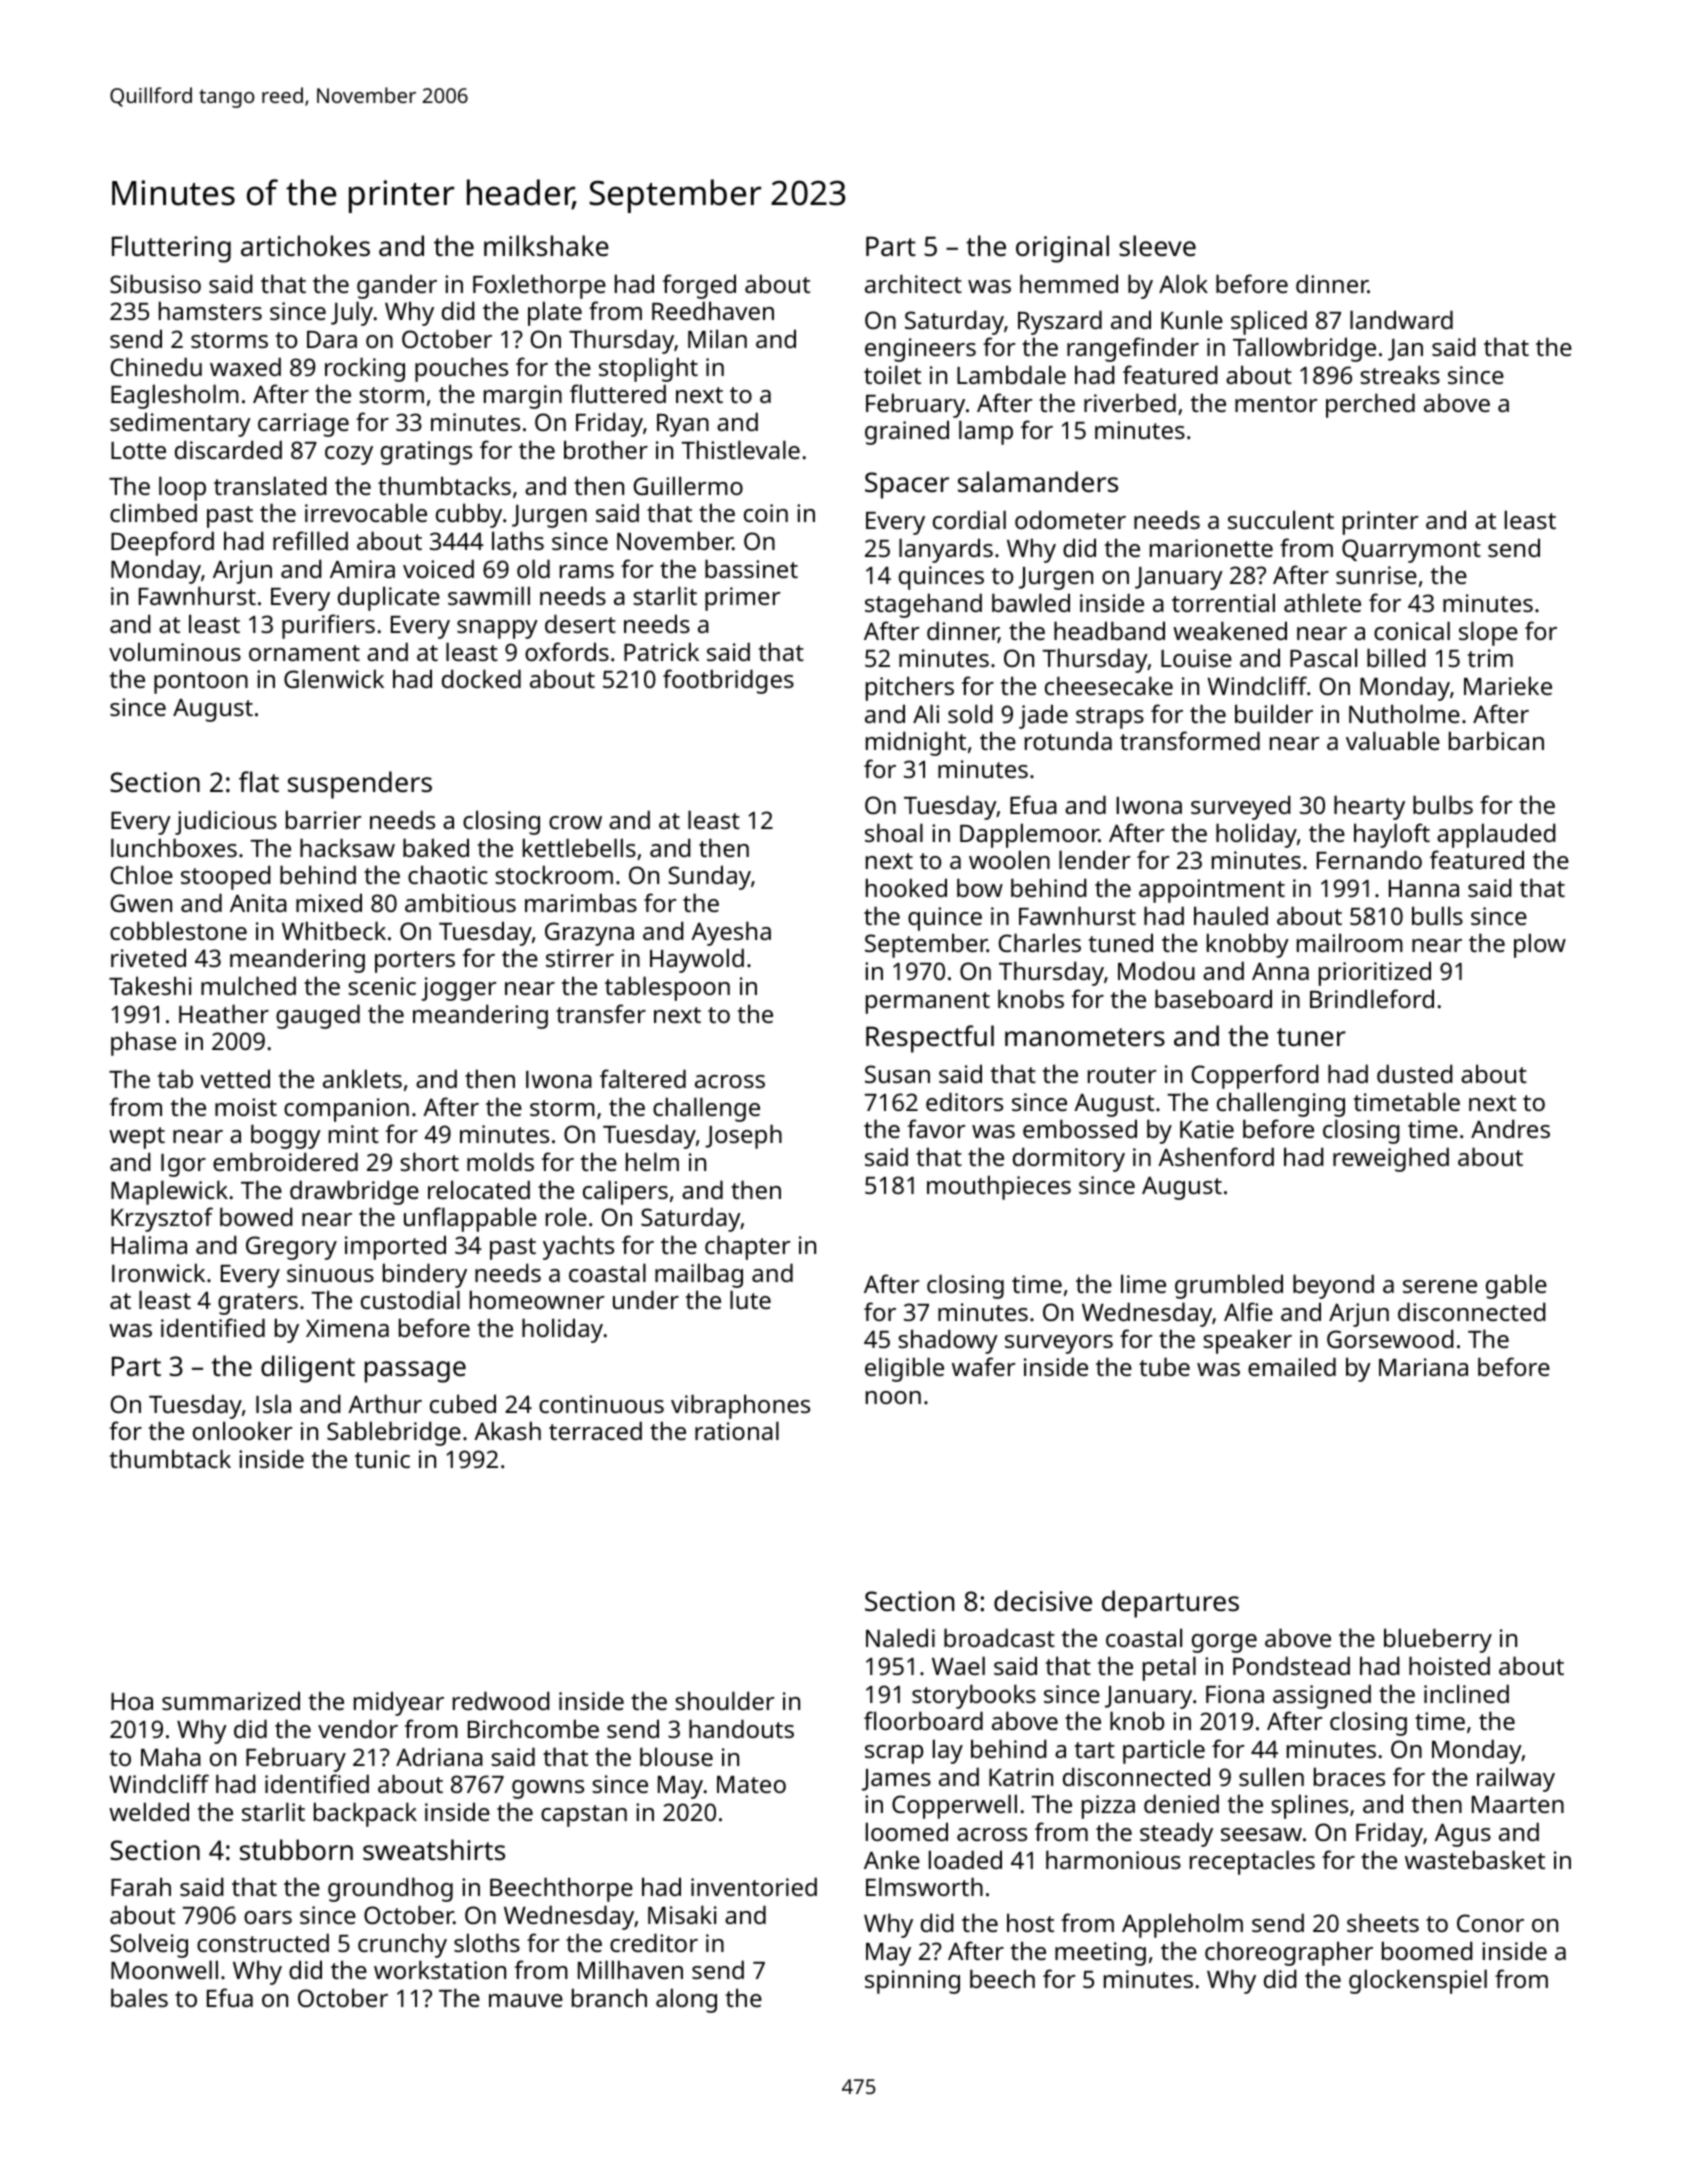 Image resolution: width=1683 pixels, height=2178 pixels. What do you see at coordinates (575, 822) in the image?
I see `crow` at bounding box center [575, 822].
